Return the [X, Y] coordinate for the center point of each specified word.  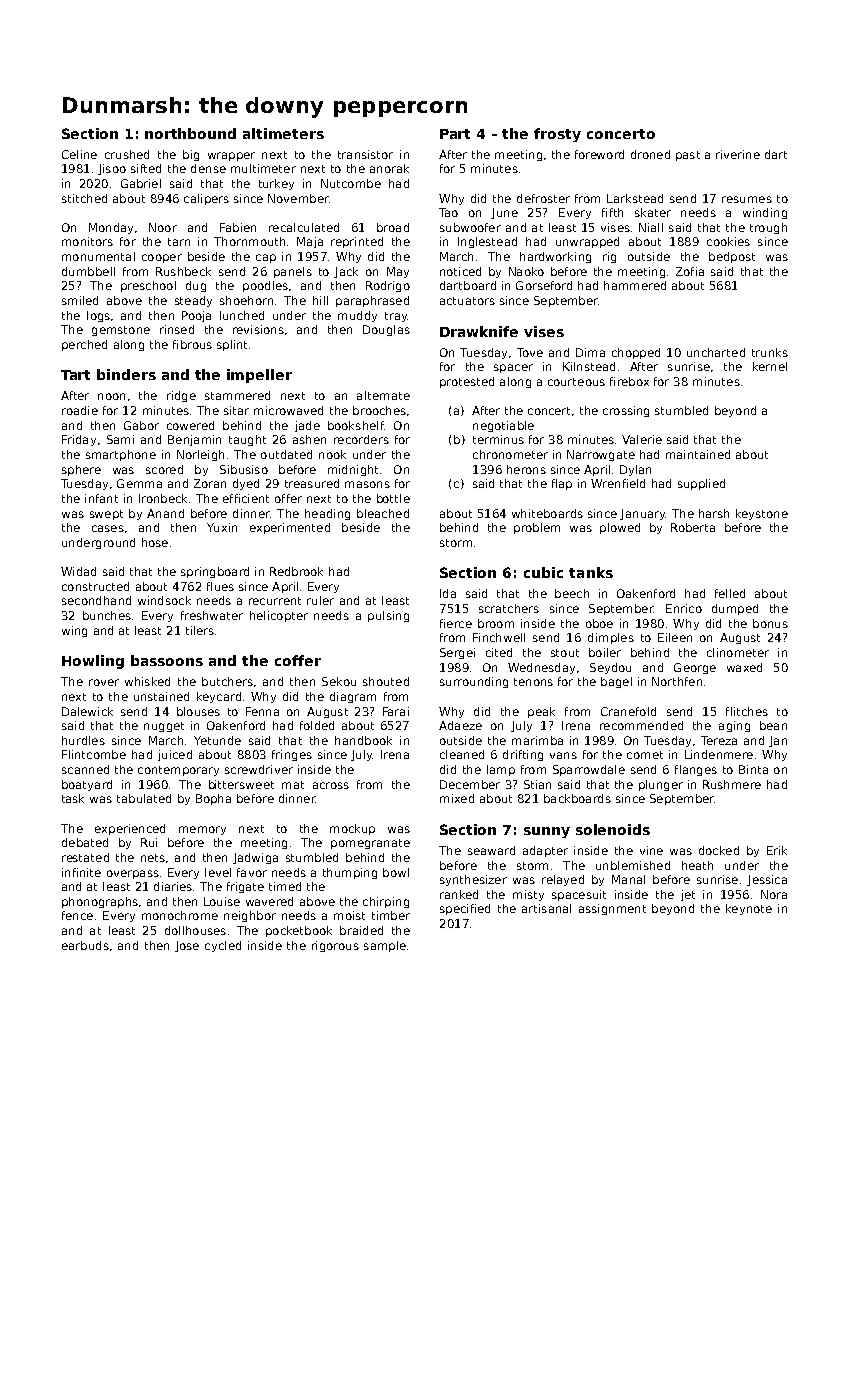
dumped [735, 609]
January [643, 514]
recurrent [275, 601]
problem [537, 528]
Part [455, 134]
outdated [286, 454]
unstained [161, 696]
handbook [363, 740]
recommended [641, 725]
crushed [127, 154]
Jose [187, 946]
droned [650, 154]
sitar [236, 410]
